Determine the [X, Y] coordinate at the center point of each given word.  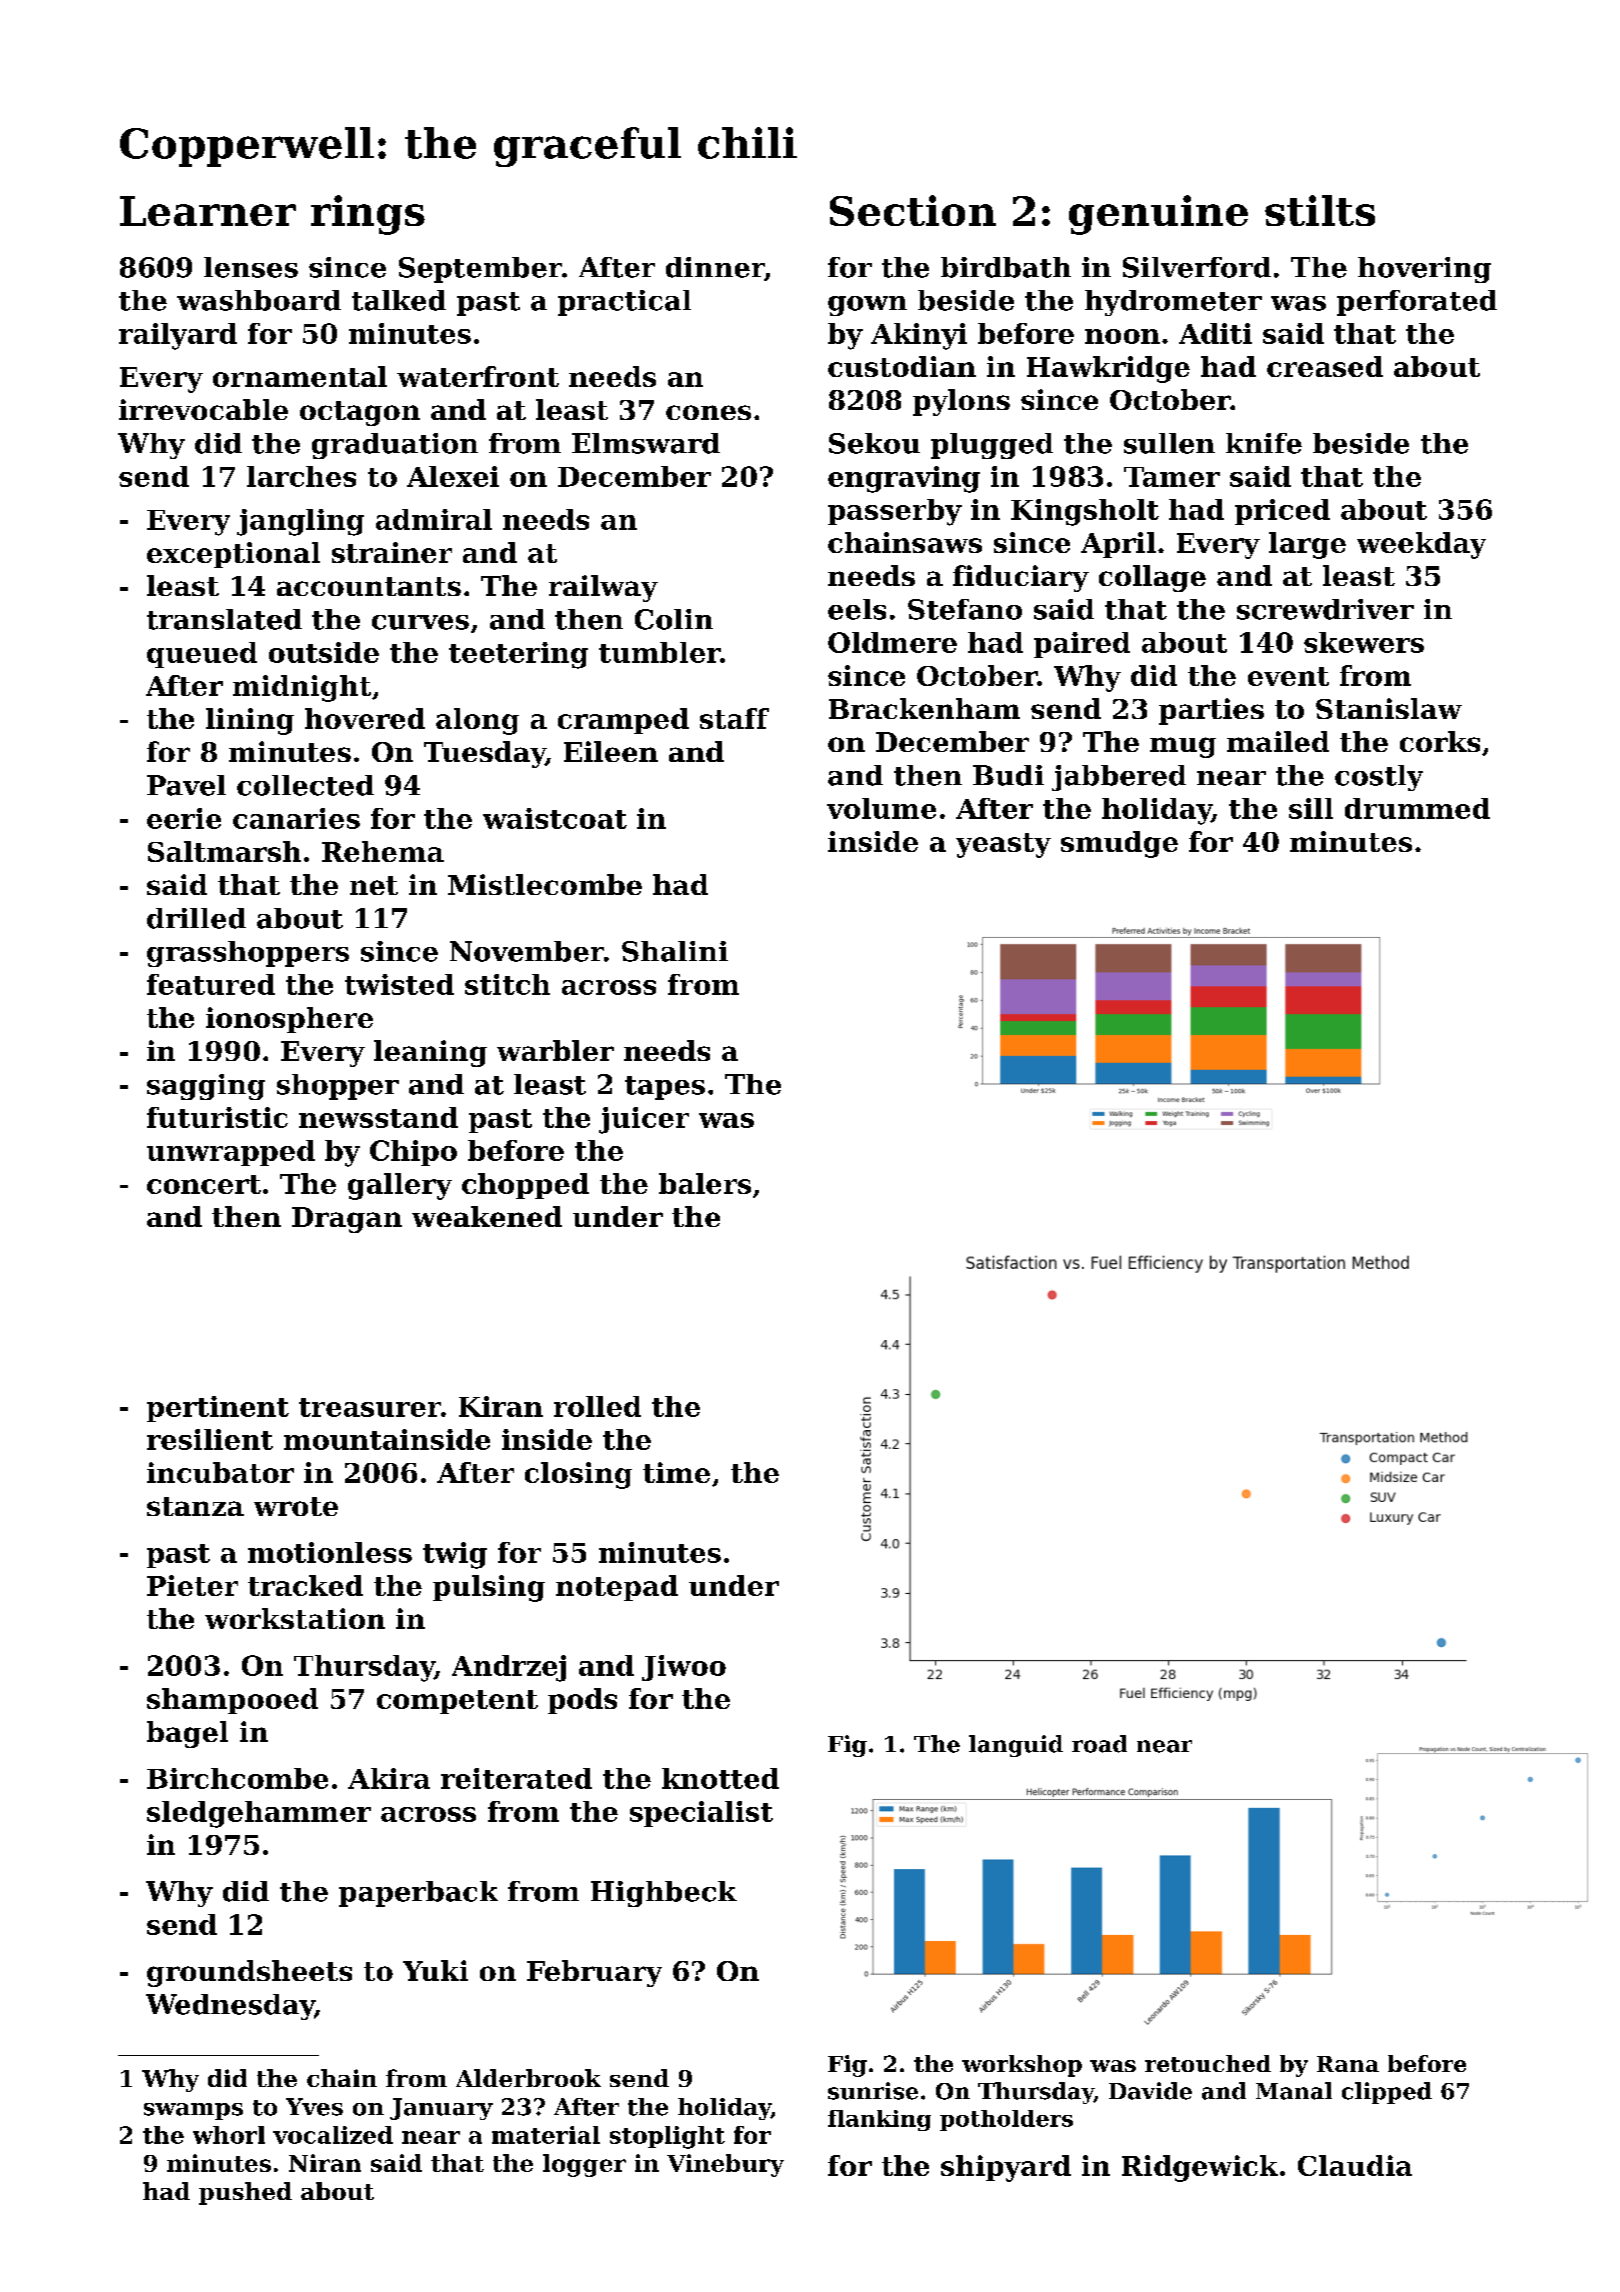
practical [624, 303]
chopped [525, 1186]
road [1099, 1744]
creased [1325, 366]
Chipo [413, 1153]
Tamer [1172, 477]
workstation [295, 1618]
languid [1016, 1746]
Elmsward [646, 443]
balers [705, 1183]
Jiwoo [684, 1668]
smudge [1119, 844]
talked [399, 300]
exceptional [233, 555]
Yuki [435, 1970]
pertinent [218, 1409]
